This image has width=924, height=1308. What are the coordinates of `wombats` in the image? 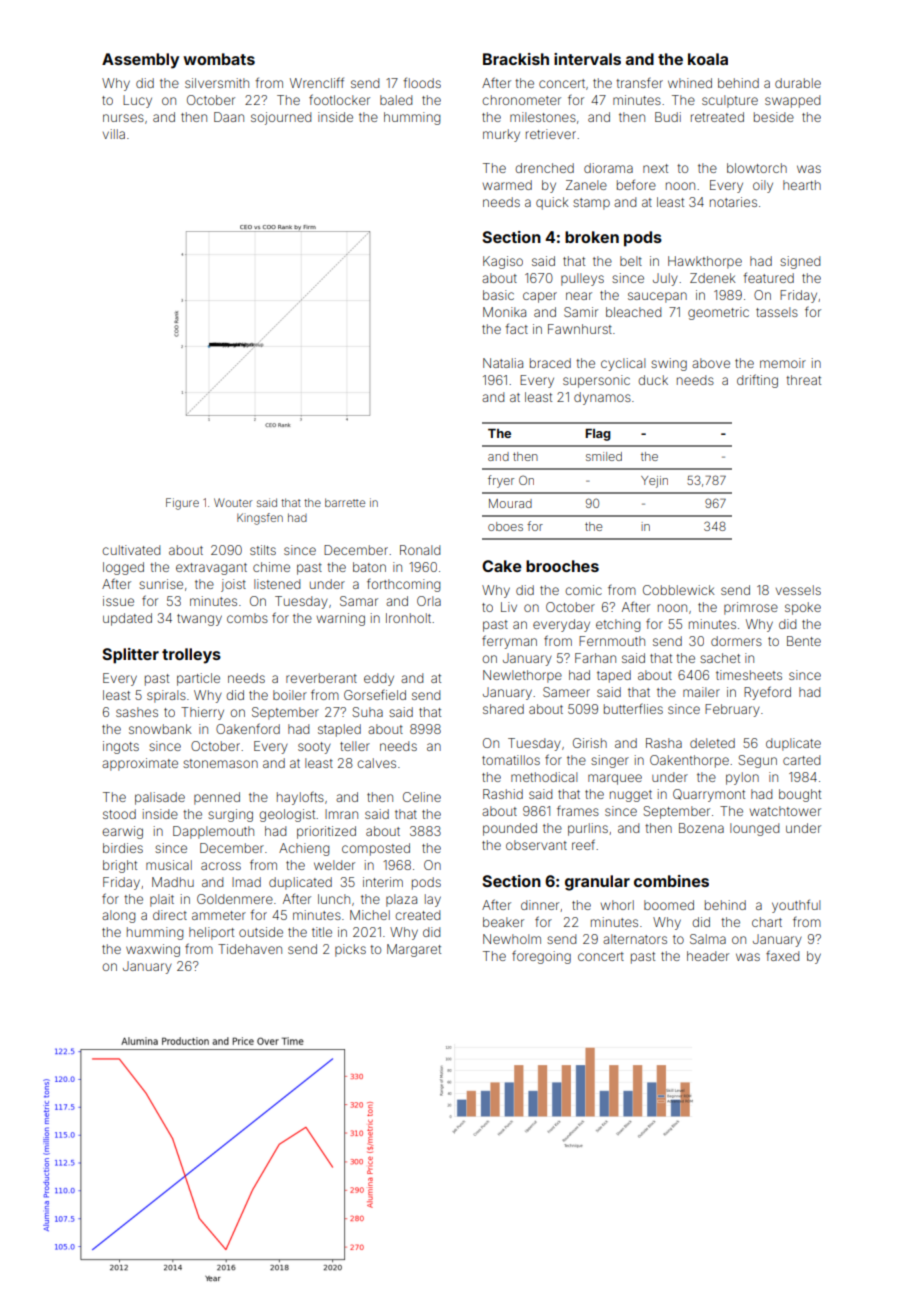 It's located at (219, 59).
